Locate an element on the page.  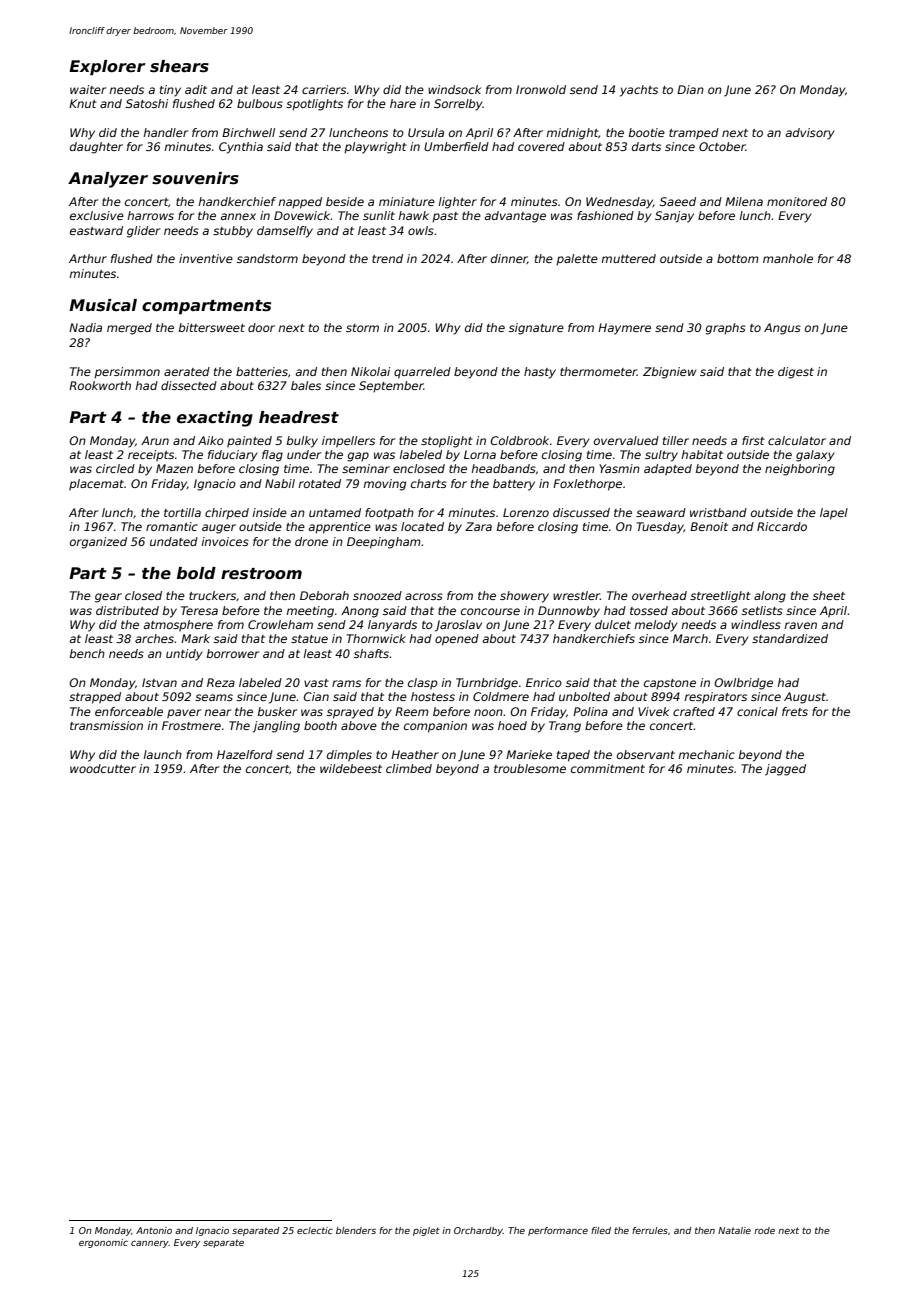
enforceable is located at coordinates (129, 711).
